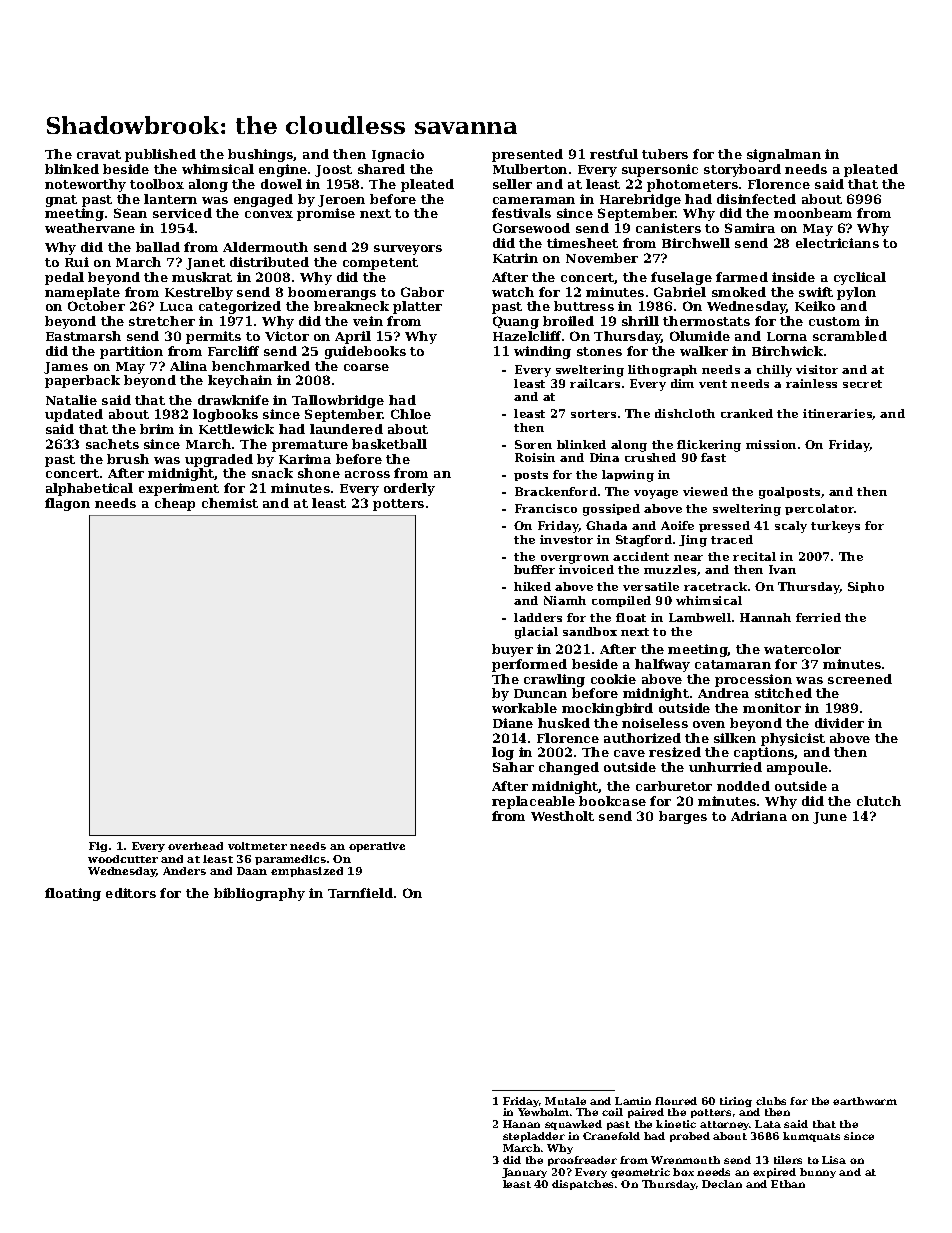 This screenshot has width=952, height=1233. What do you see at coordinates (784, 155) in the screenshot?
I see `signalman` at bounding box center [784, 155].
